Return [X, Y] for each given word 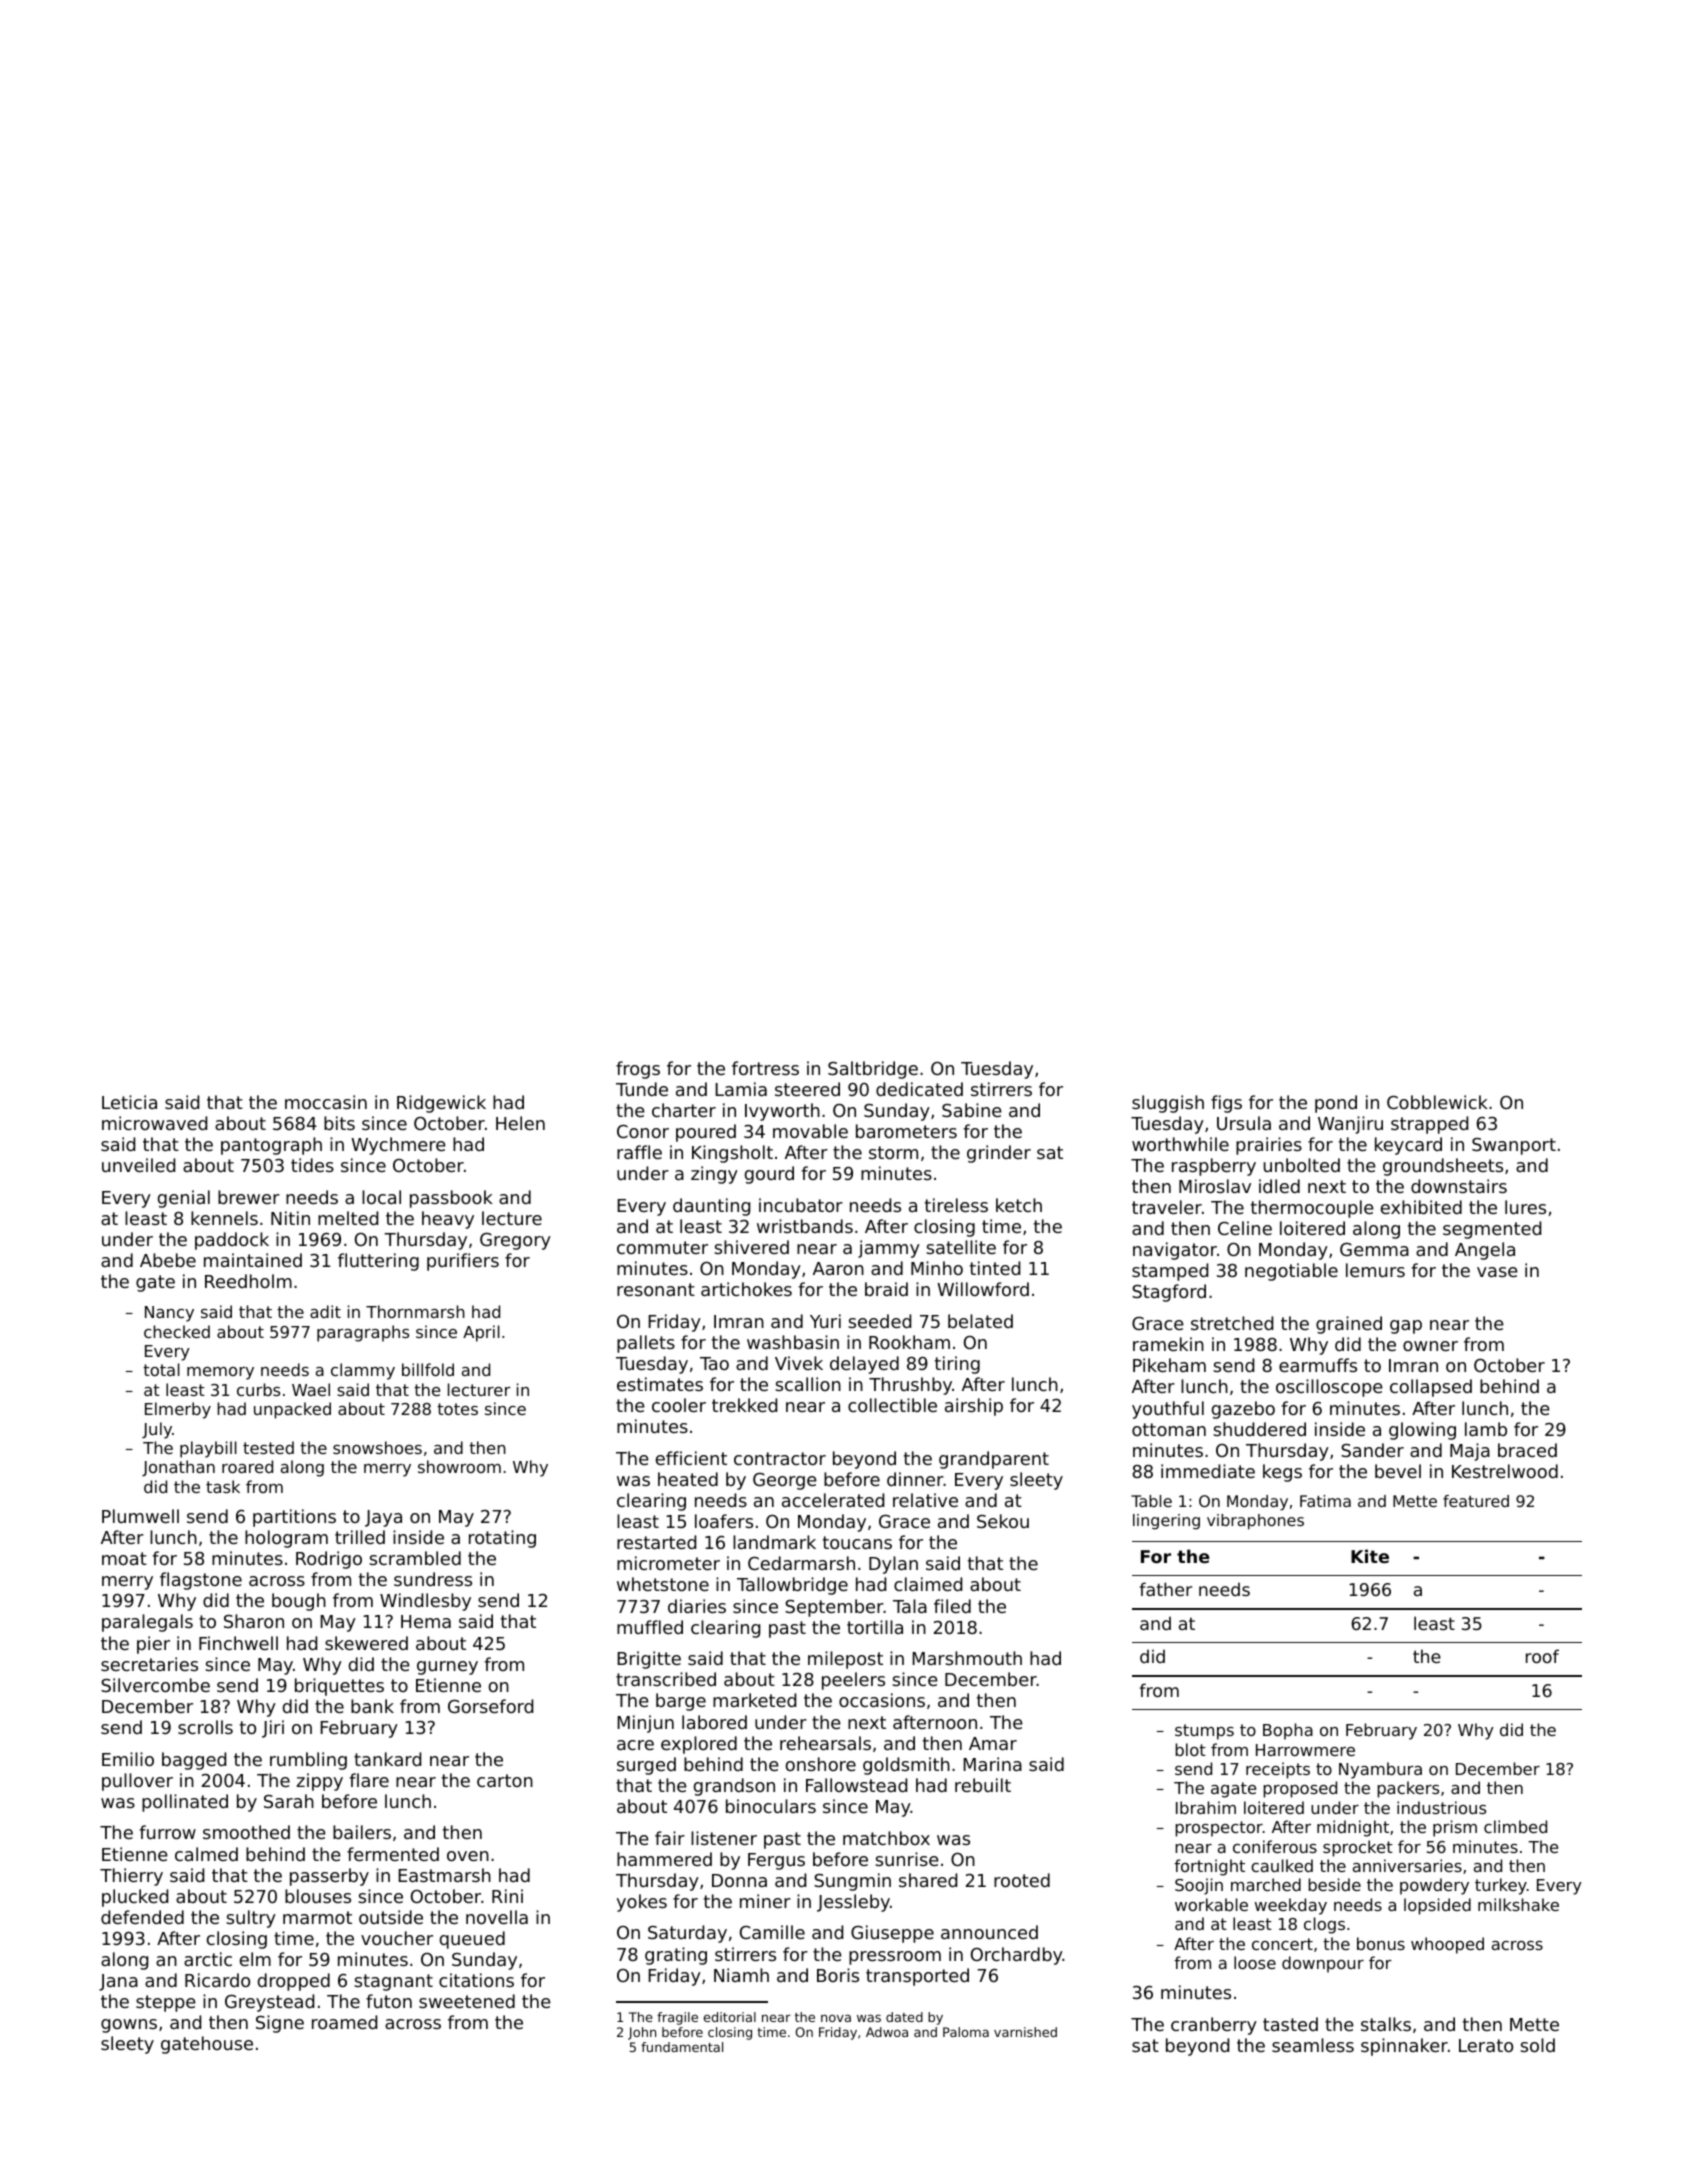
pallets [646, 1344]
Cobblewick [1437, 1102]
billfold [428, 1369]
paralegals [147, 1623]
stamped [1170, 1272]
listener [724, 1838]
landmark [774, 1542]
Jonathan [178, 1468]
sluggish [1168, 1104]
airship [974, 1407]
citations [476, 1980]
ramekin [1168, 1344]
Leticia [129, 1102]
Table [1151, 1501]
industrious [1441, 1807]
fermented [393, 1854]
